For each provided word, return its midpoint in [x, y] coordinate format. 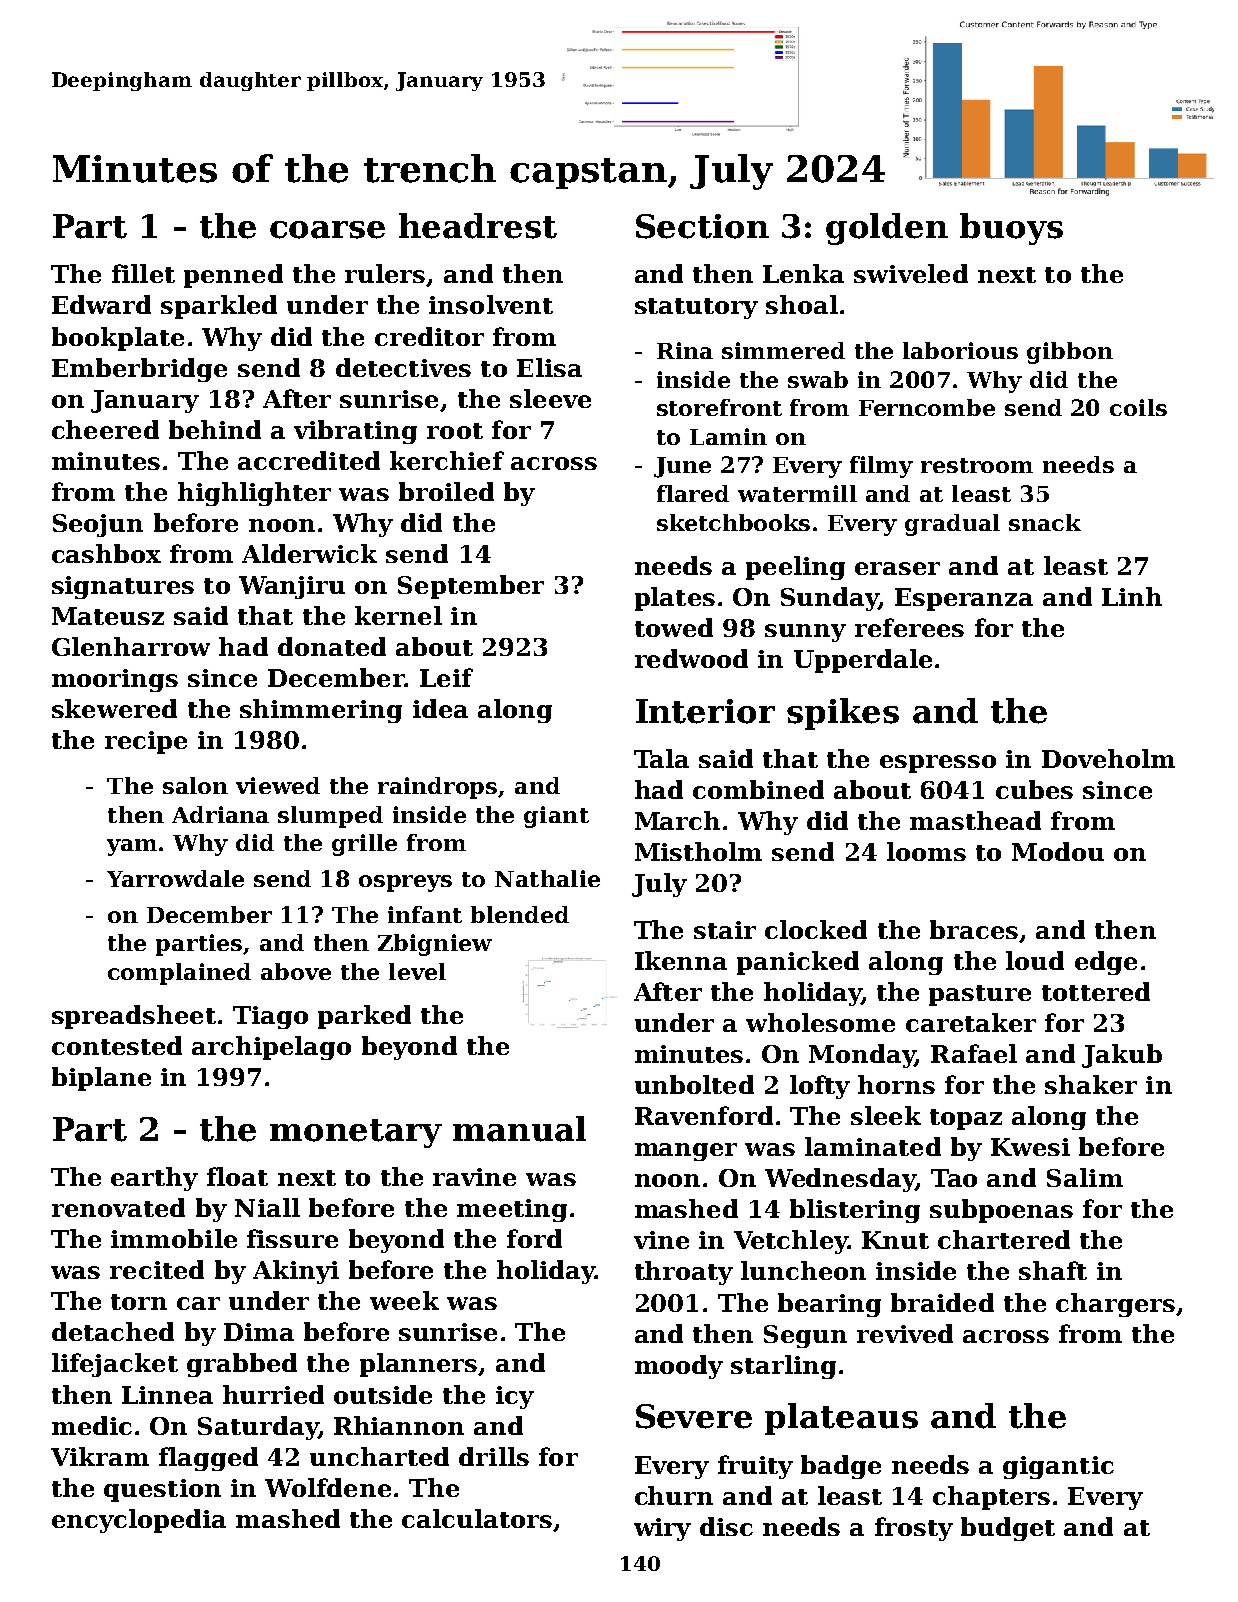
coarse [327, 230]
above [296, 971]
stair [725, 930]
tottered [1096, 991]
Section [702, 226]
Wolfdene [328, 1487]
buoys [1011, 229]
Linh [1132, 596]
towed [674, 627]
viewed [278, 785]
